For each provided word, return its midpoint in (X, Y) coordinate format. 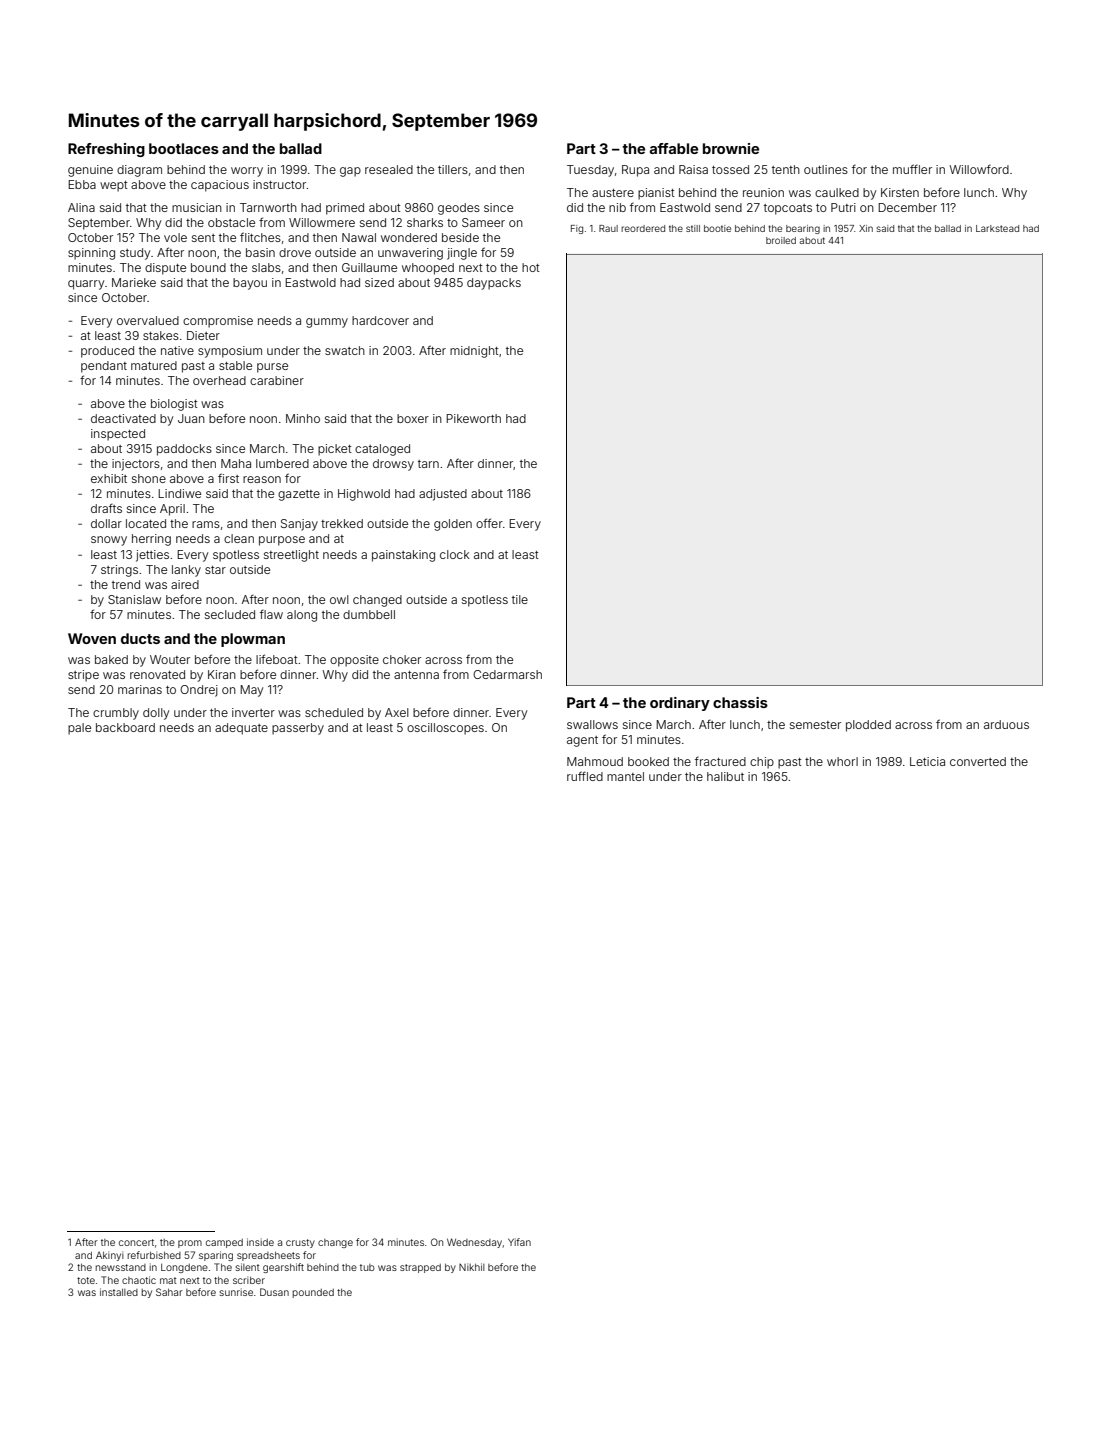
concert (136, 1242)
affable (674, 148)
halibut (725, 776)
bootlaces (184, 148)
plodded (868, 726)
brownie (731, 148)
